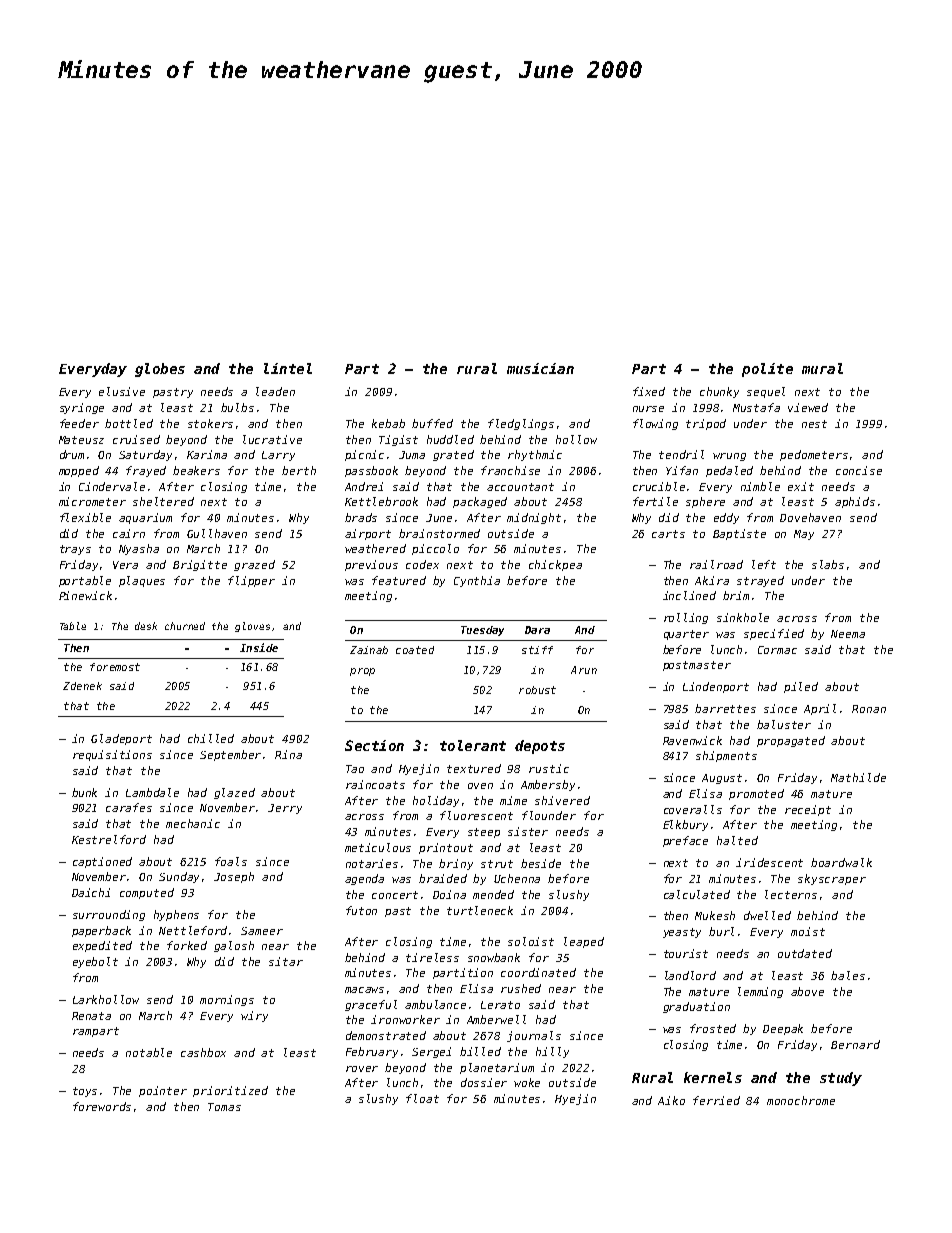 This screenshot has height=1233, width=952. What do you see at coordinates (288, 368) in the screenshot?
I see `lintel` at bounding box center [288, 368].
